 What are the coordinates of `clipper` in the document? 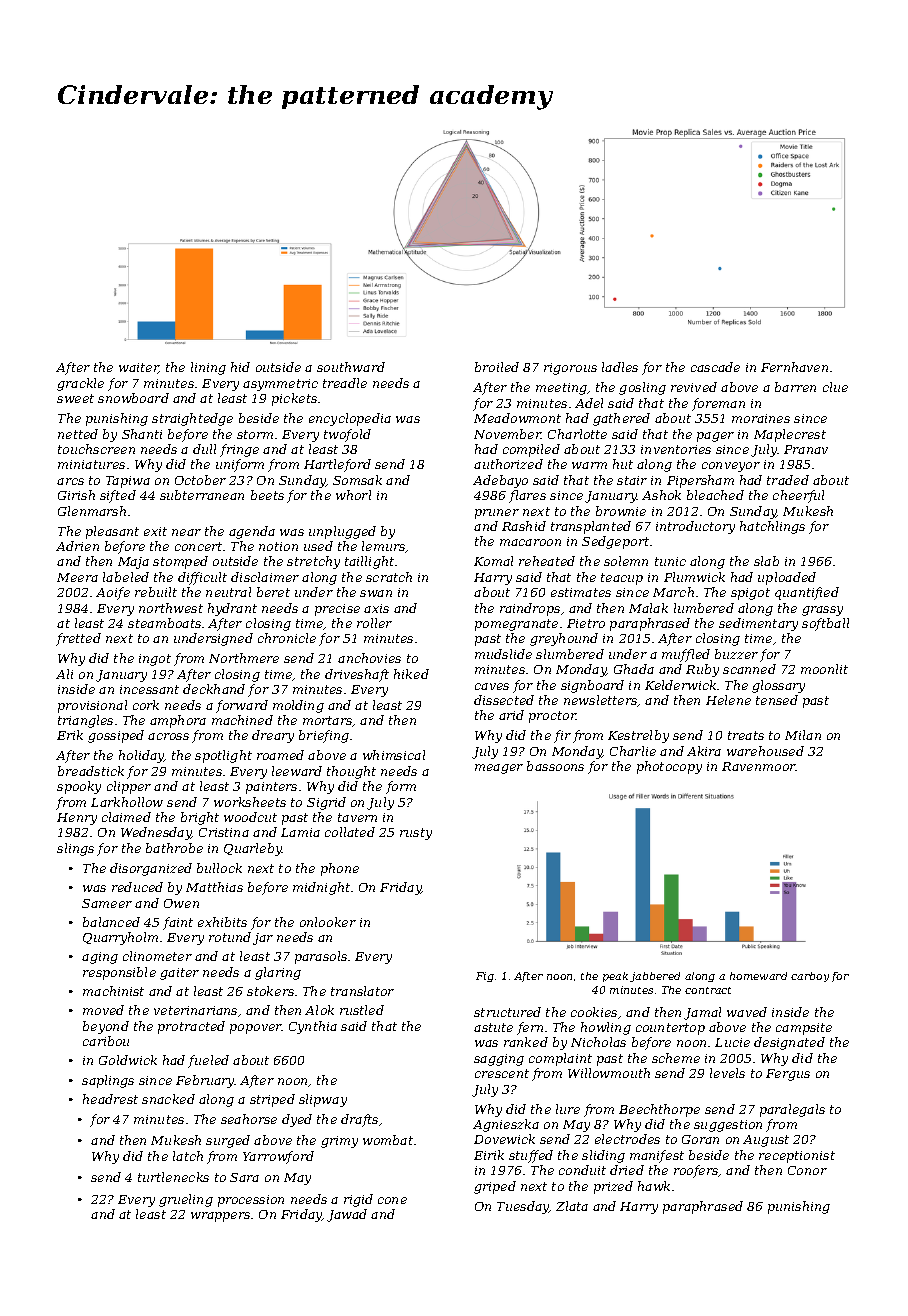 It's located at (129, 787).
